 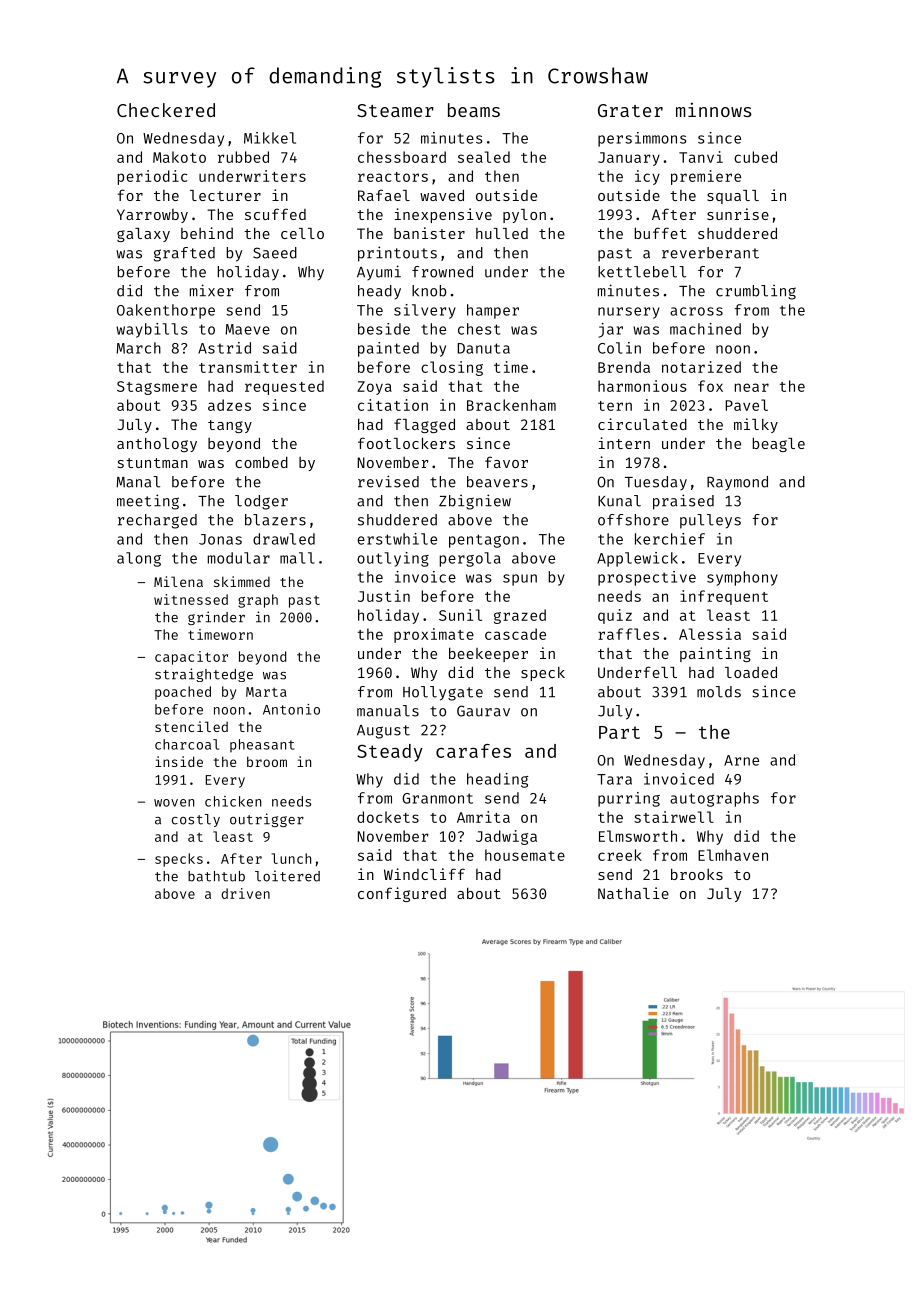 What do you see at coordinates (479, 329) in the page?
I see `chest` at bounding box center [479, 329].
